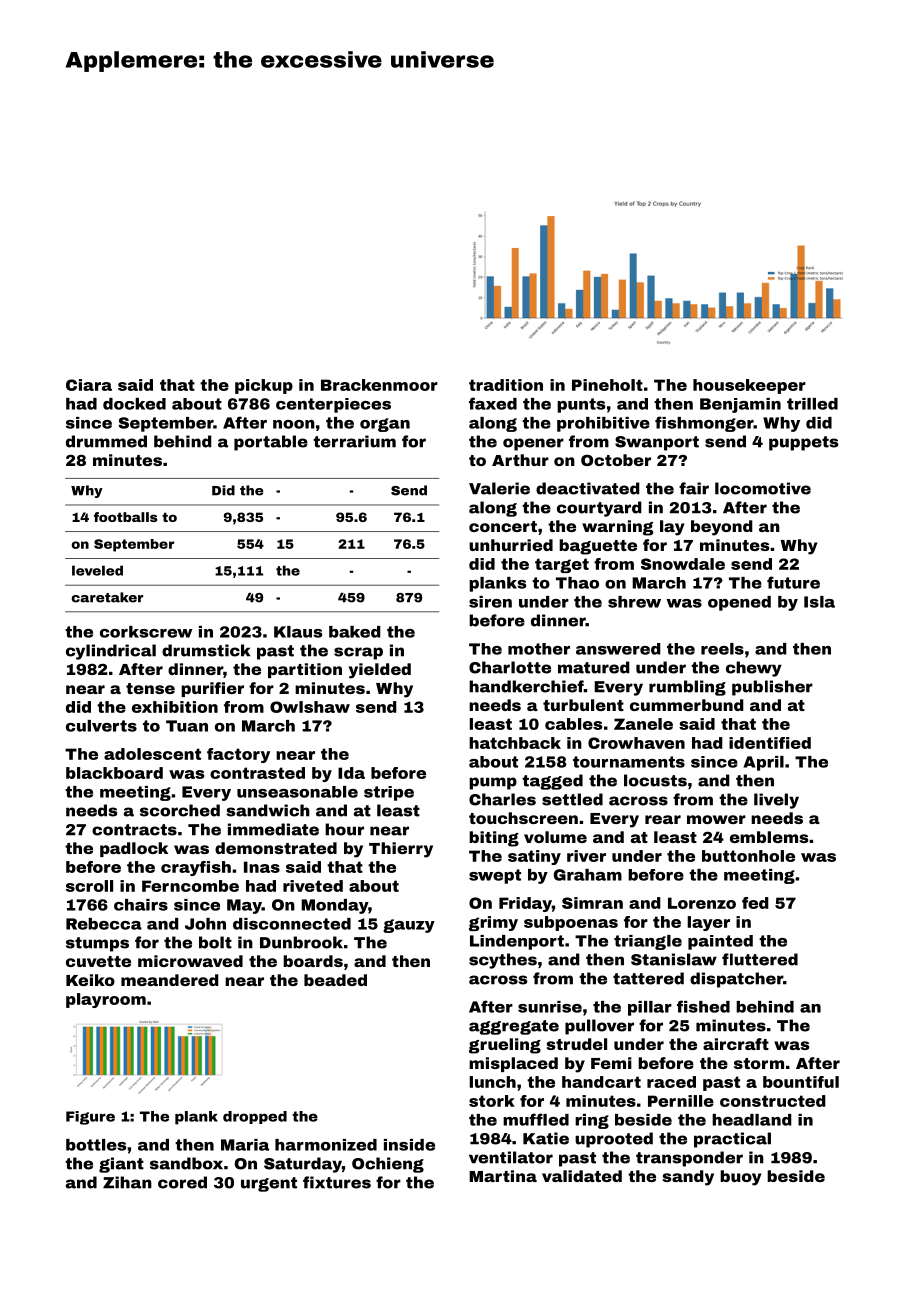 Image resolution: width=908 pixels, height=1316 pixels. I want to click on lively, so click(776, 801).
